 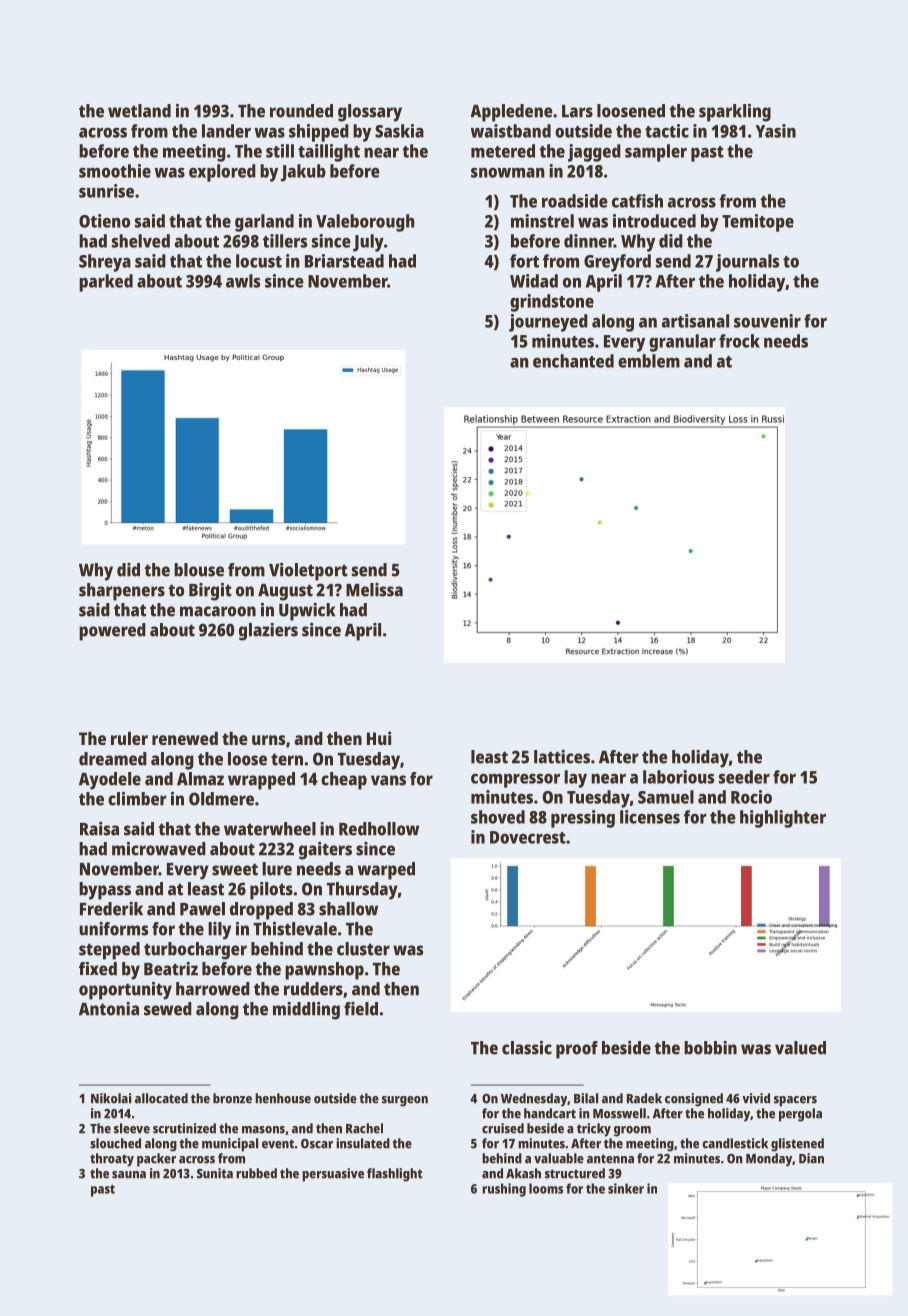 I want to click on valued, so click(x=800, y=1048).
